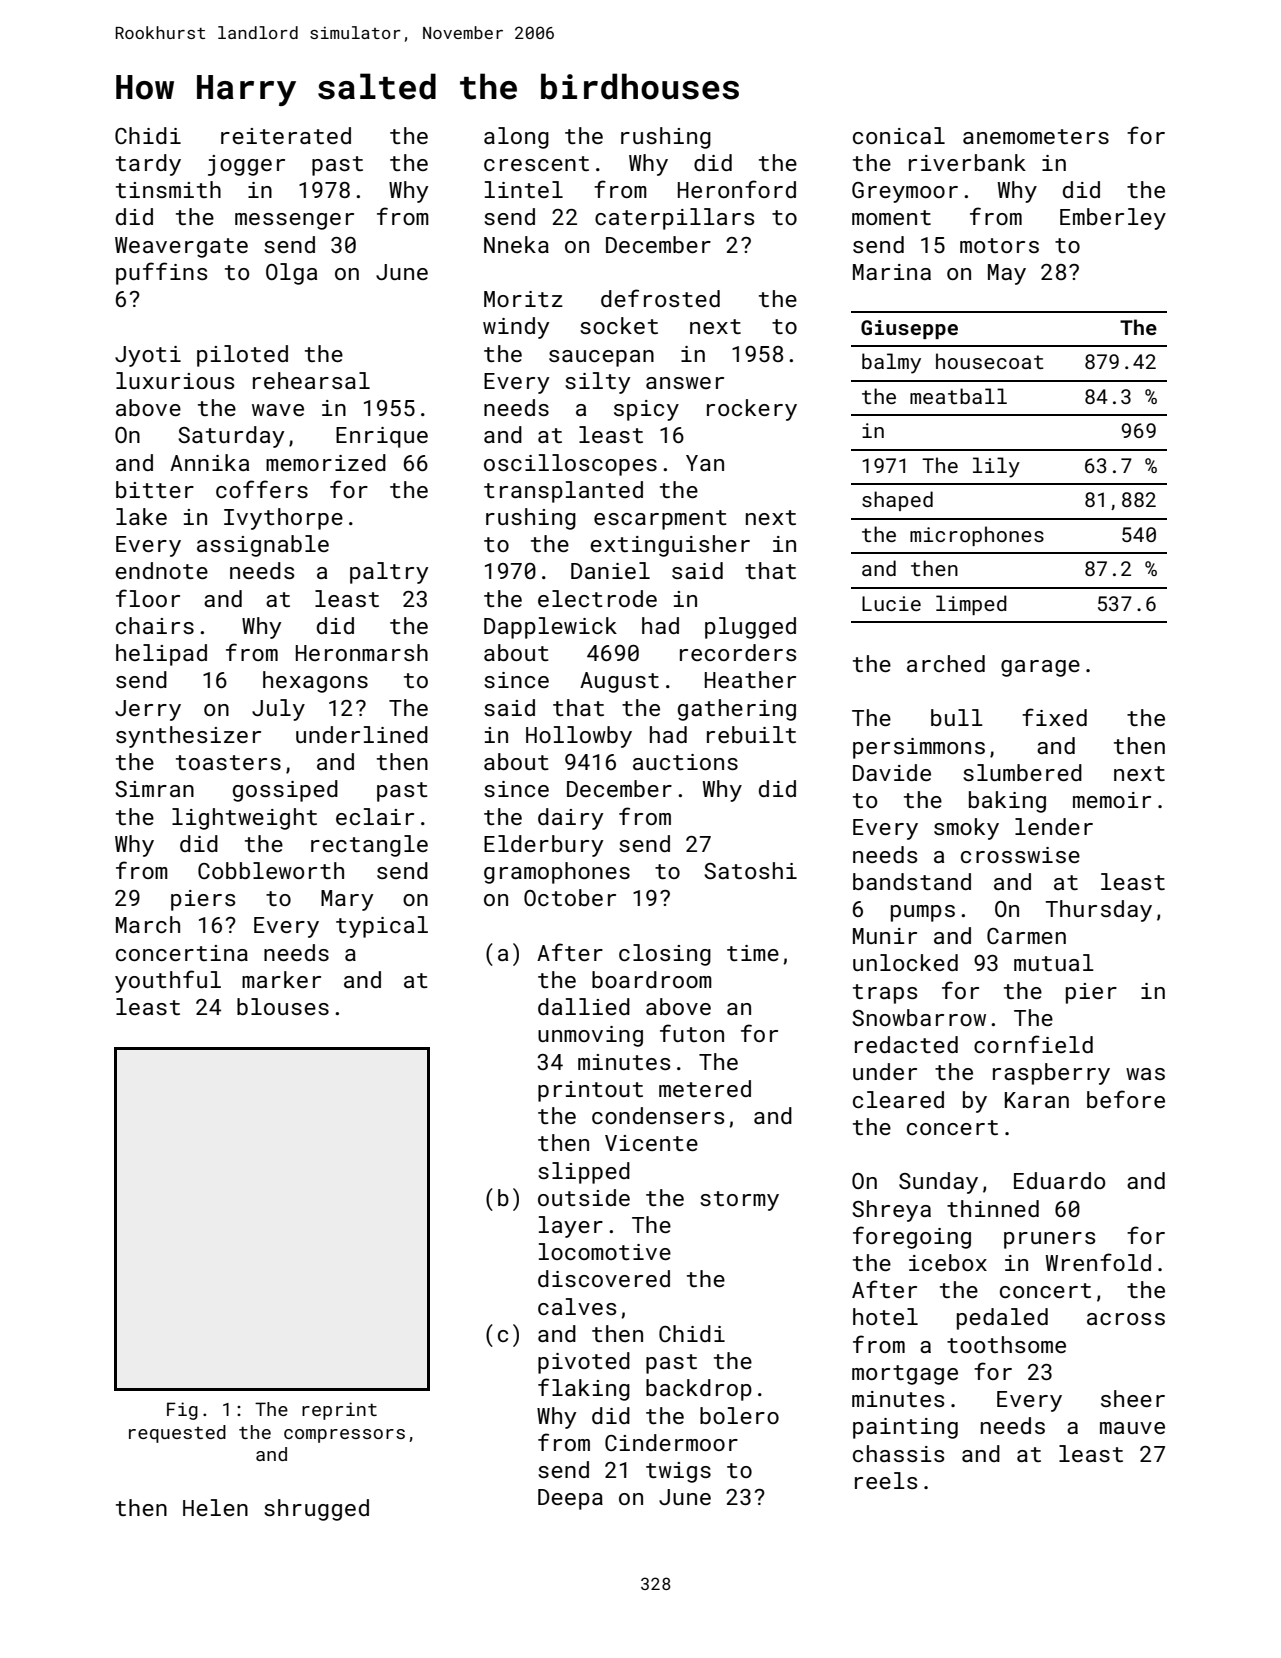 Image resolution: width=1281 pixels, height=1658 pixels. What do you see at coordinates (584, 1389) in the screenshot?
I see `flaking` at bounding box center [584, 1389].
